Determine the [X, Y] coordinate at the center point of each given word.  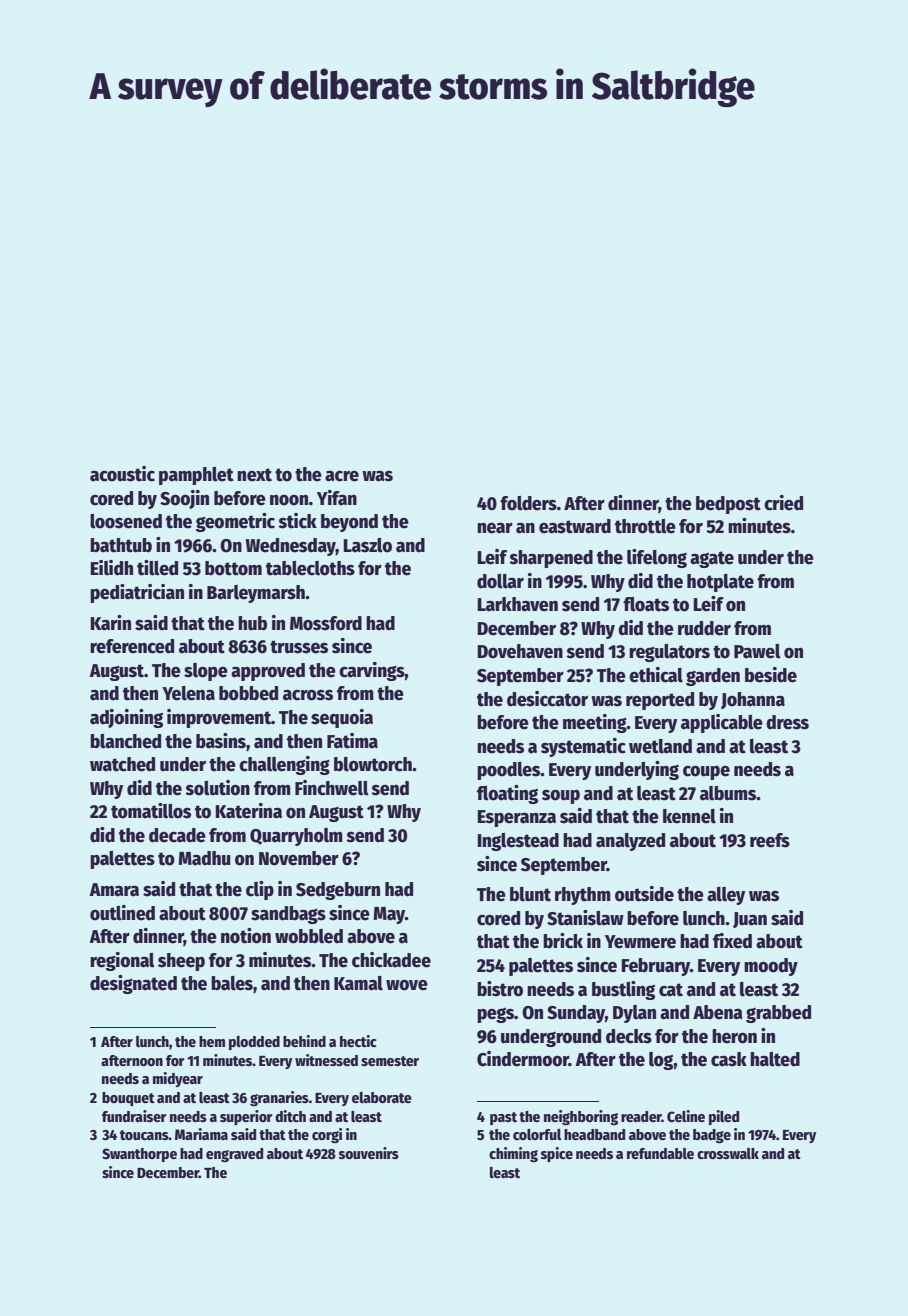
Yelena [188, 693]
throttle [645, 526]
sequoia [342, 718]
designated [133, 984]
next [254, 475]
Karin [110, 623]
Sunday [576, 1014]
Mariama [201, 1134]
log [661, 1061]
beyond [349, 523]
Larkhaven [517, 604]
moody [771, 967]
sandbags [288, 915]
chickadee [391, 960]
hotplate [720, 583]
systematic [583, 747]
